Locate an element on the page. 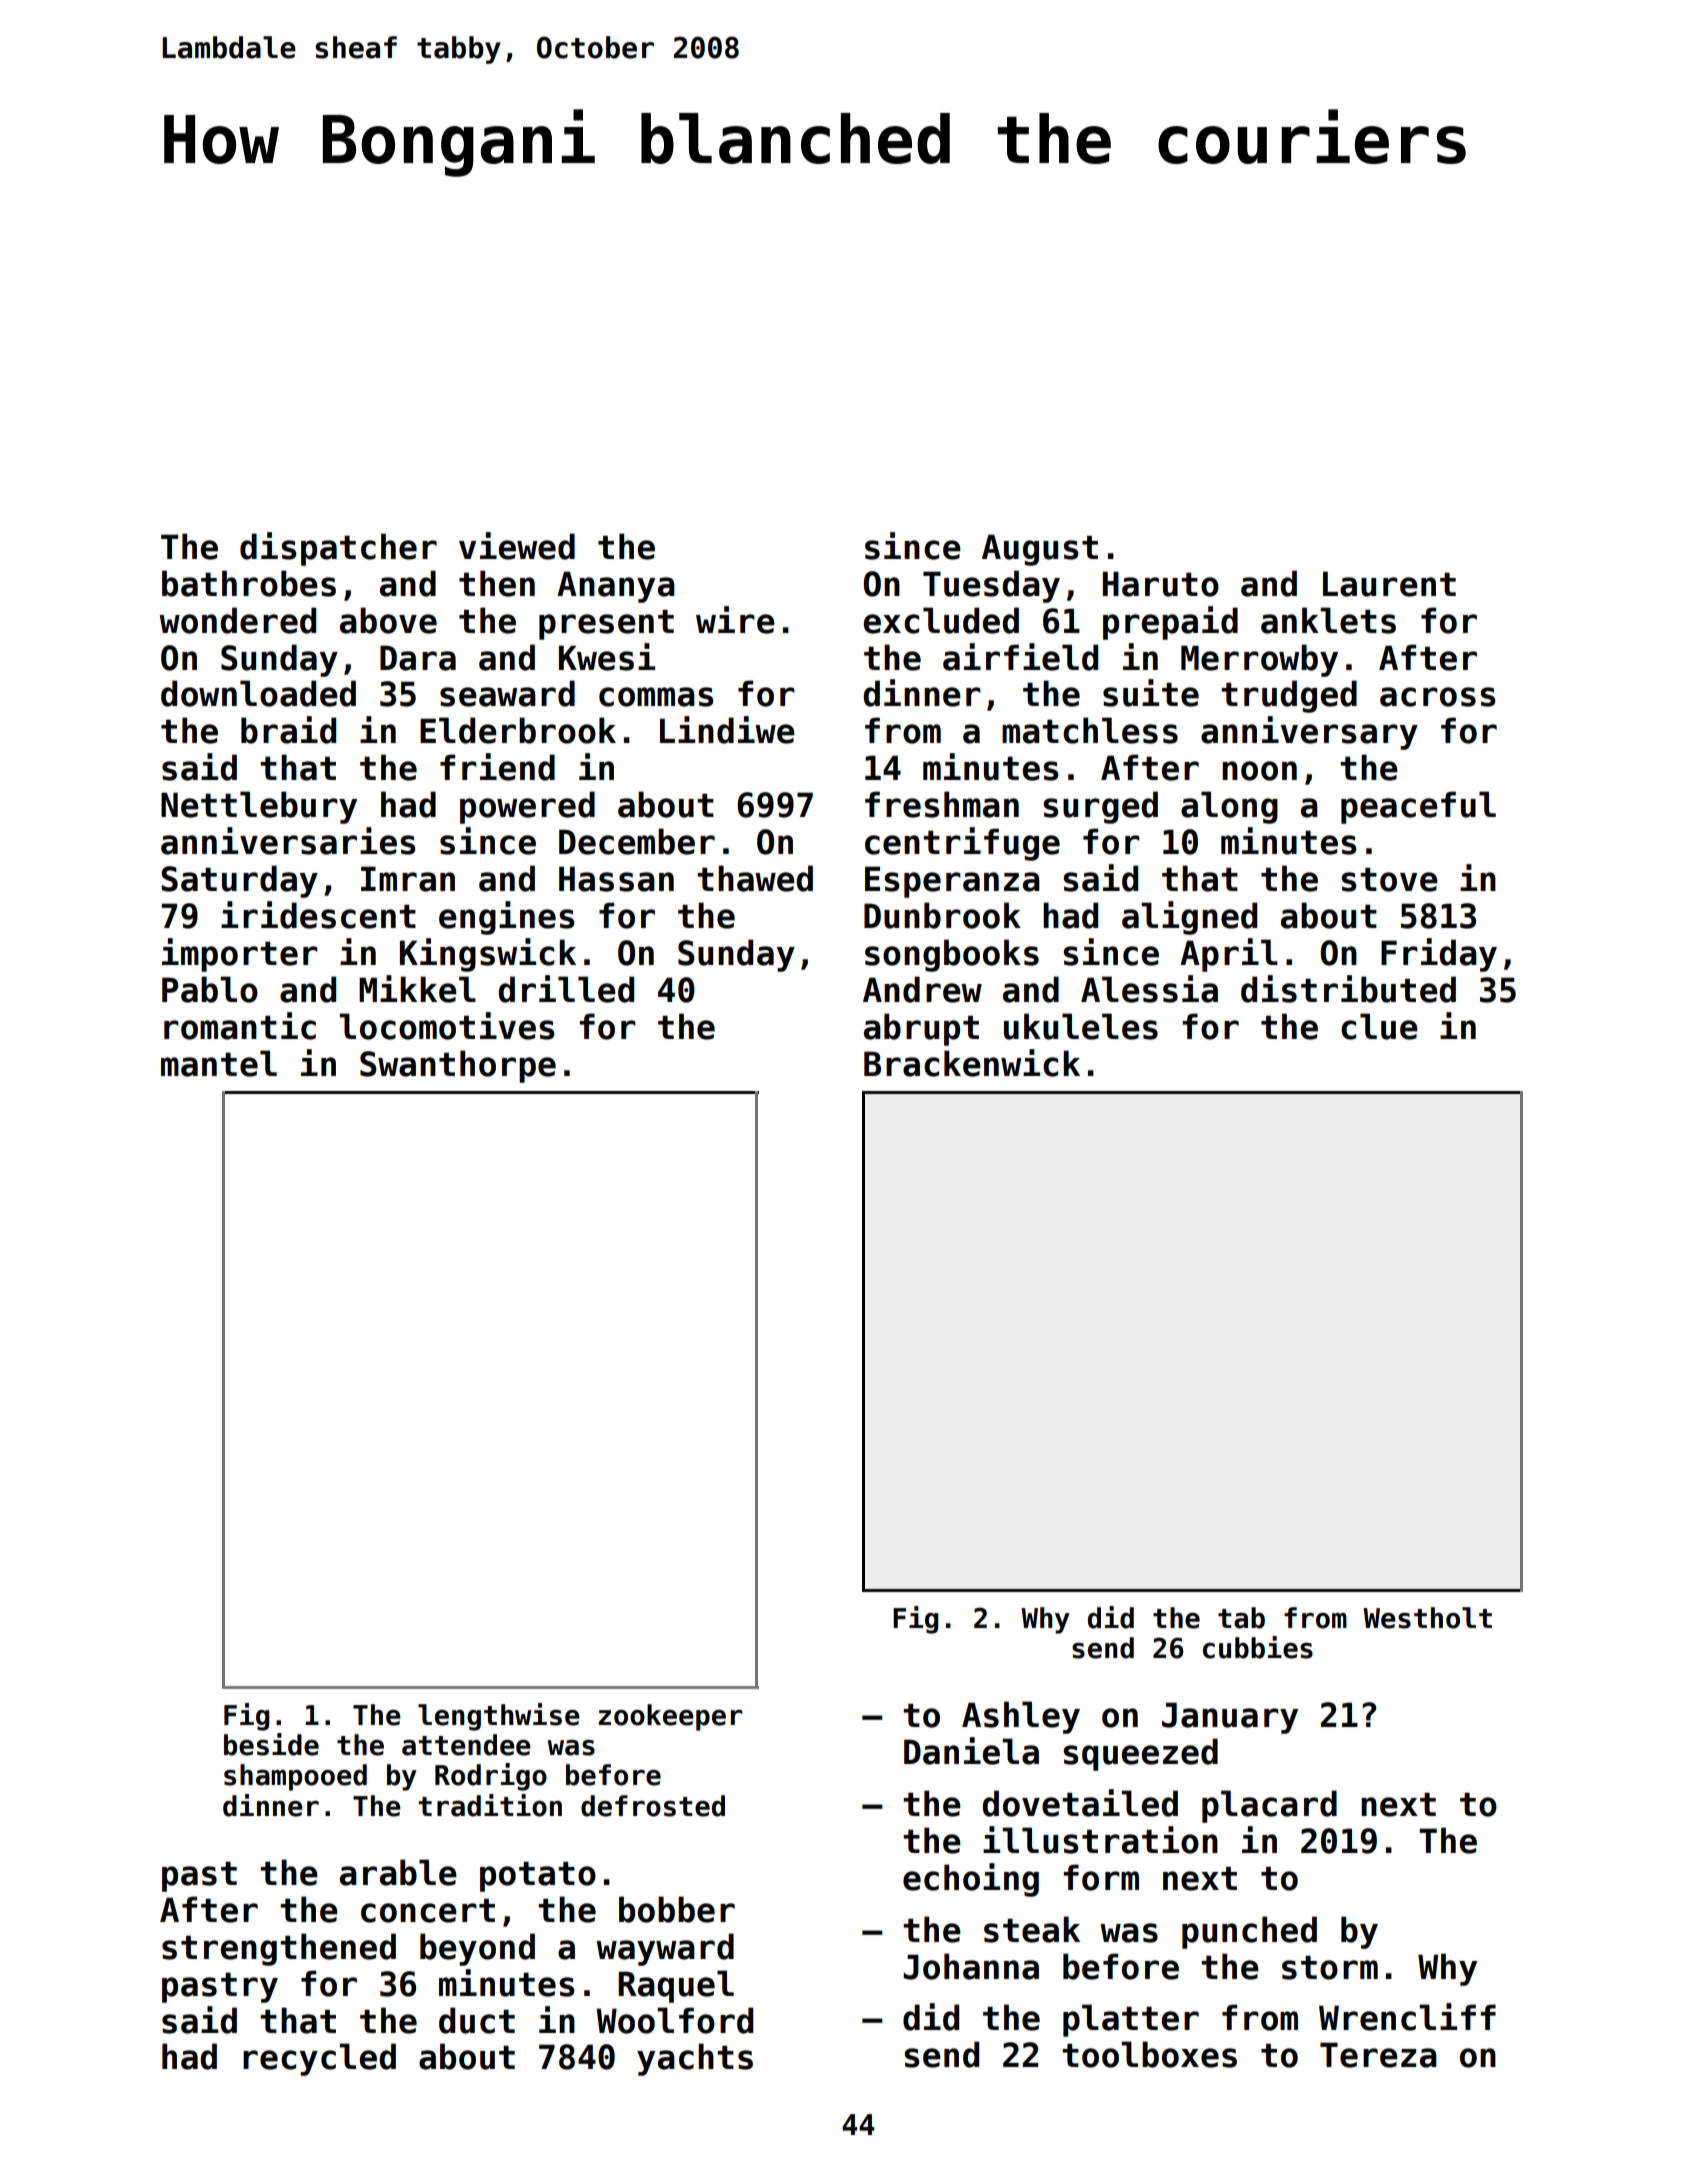 This document has height=2178, width=1683. viewed is located at coordinates (517, 546).
